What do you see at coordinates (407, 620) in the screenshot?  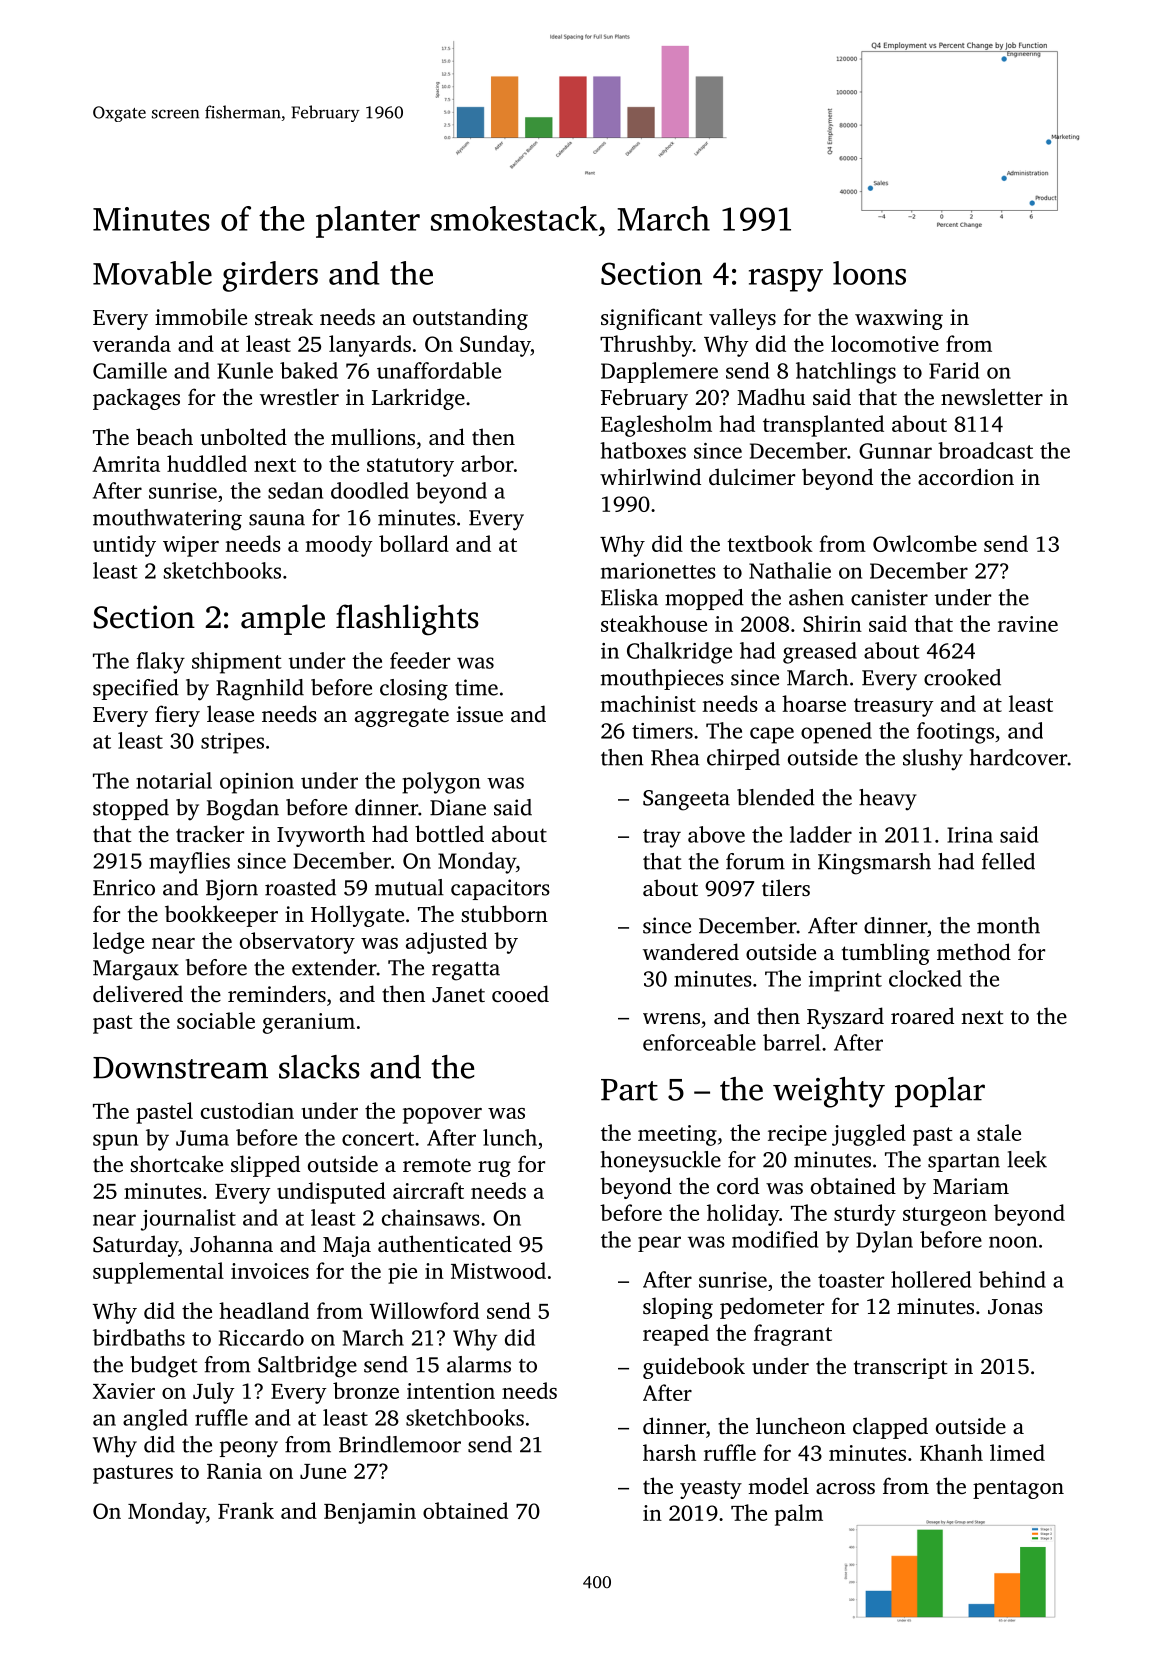 I see `flashlights` at bounding box center [407, 620].
